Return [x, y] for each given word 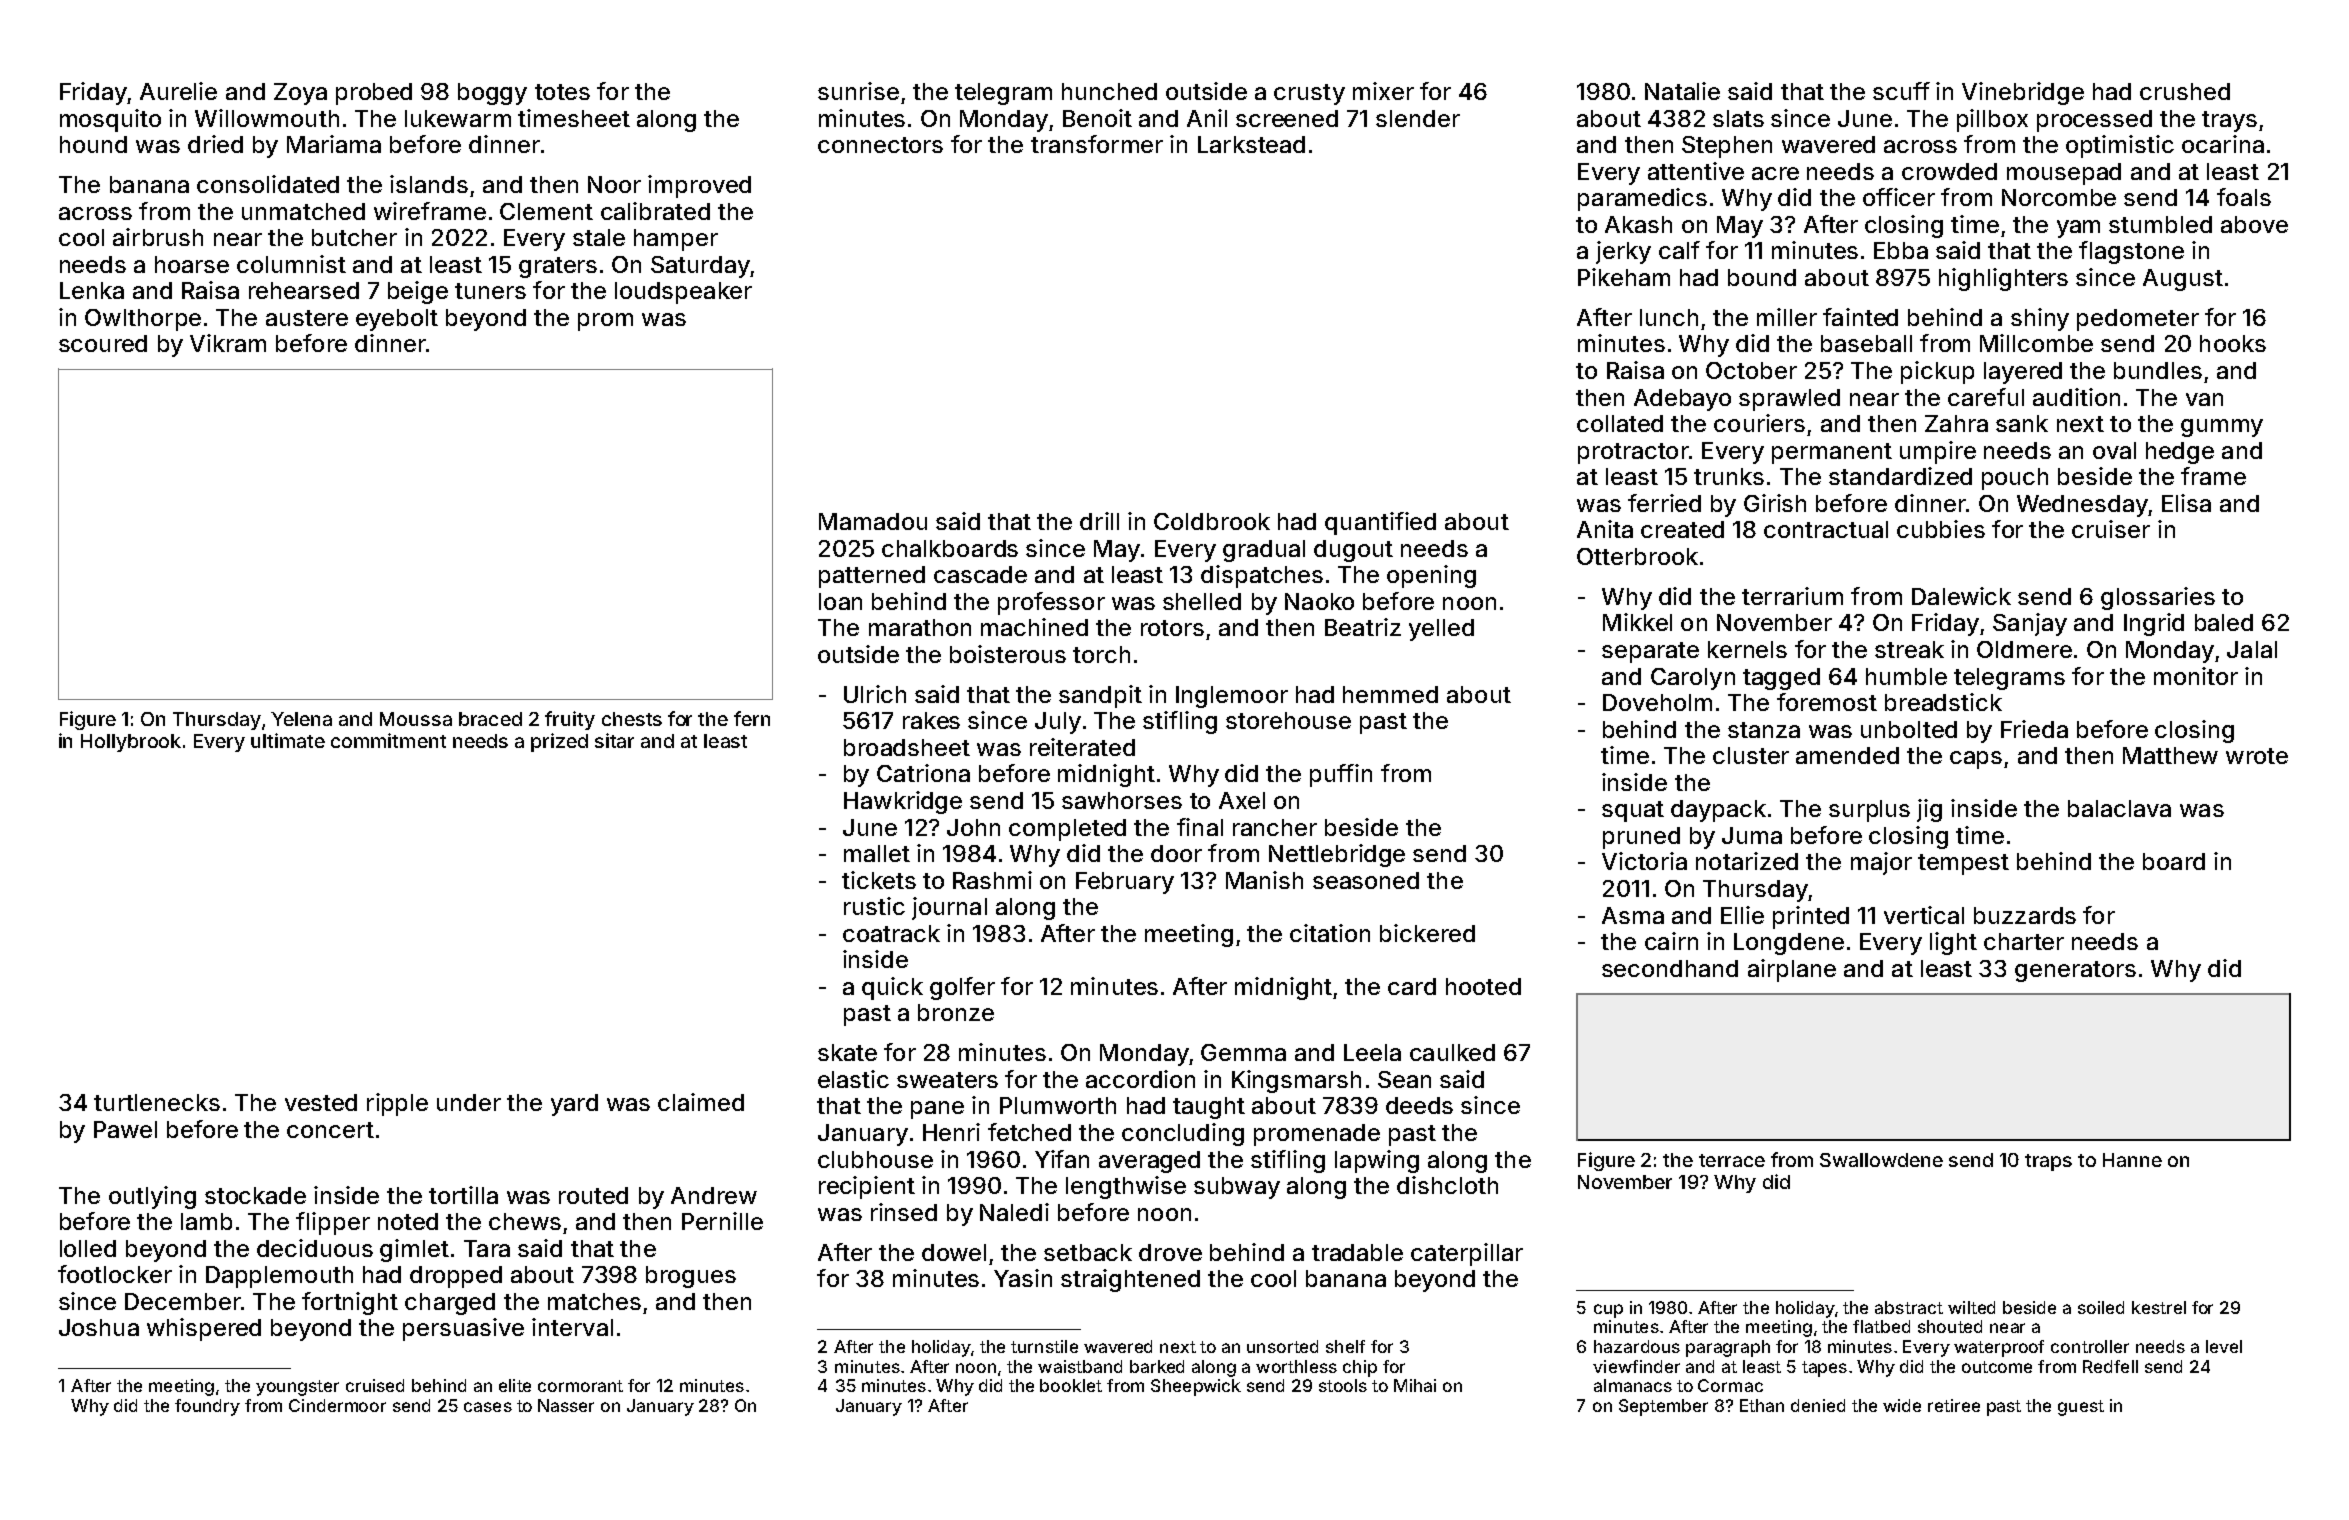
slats [1738, 118]
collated [1620, 423]
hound [93, 144]
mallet [877, 853]
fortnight [350, 1303]
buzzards [2025, 915]
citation [1330, 933]
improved [699, 186]
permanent [1832, 453]
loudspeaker [683, 293]
